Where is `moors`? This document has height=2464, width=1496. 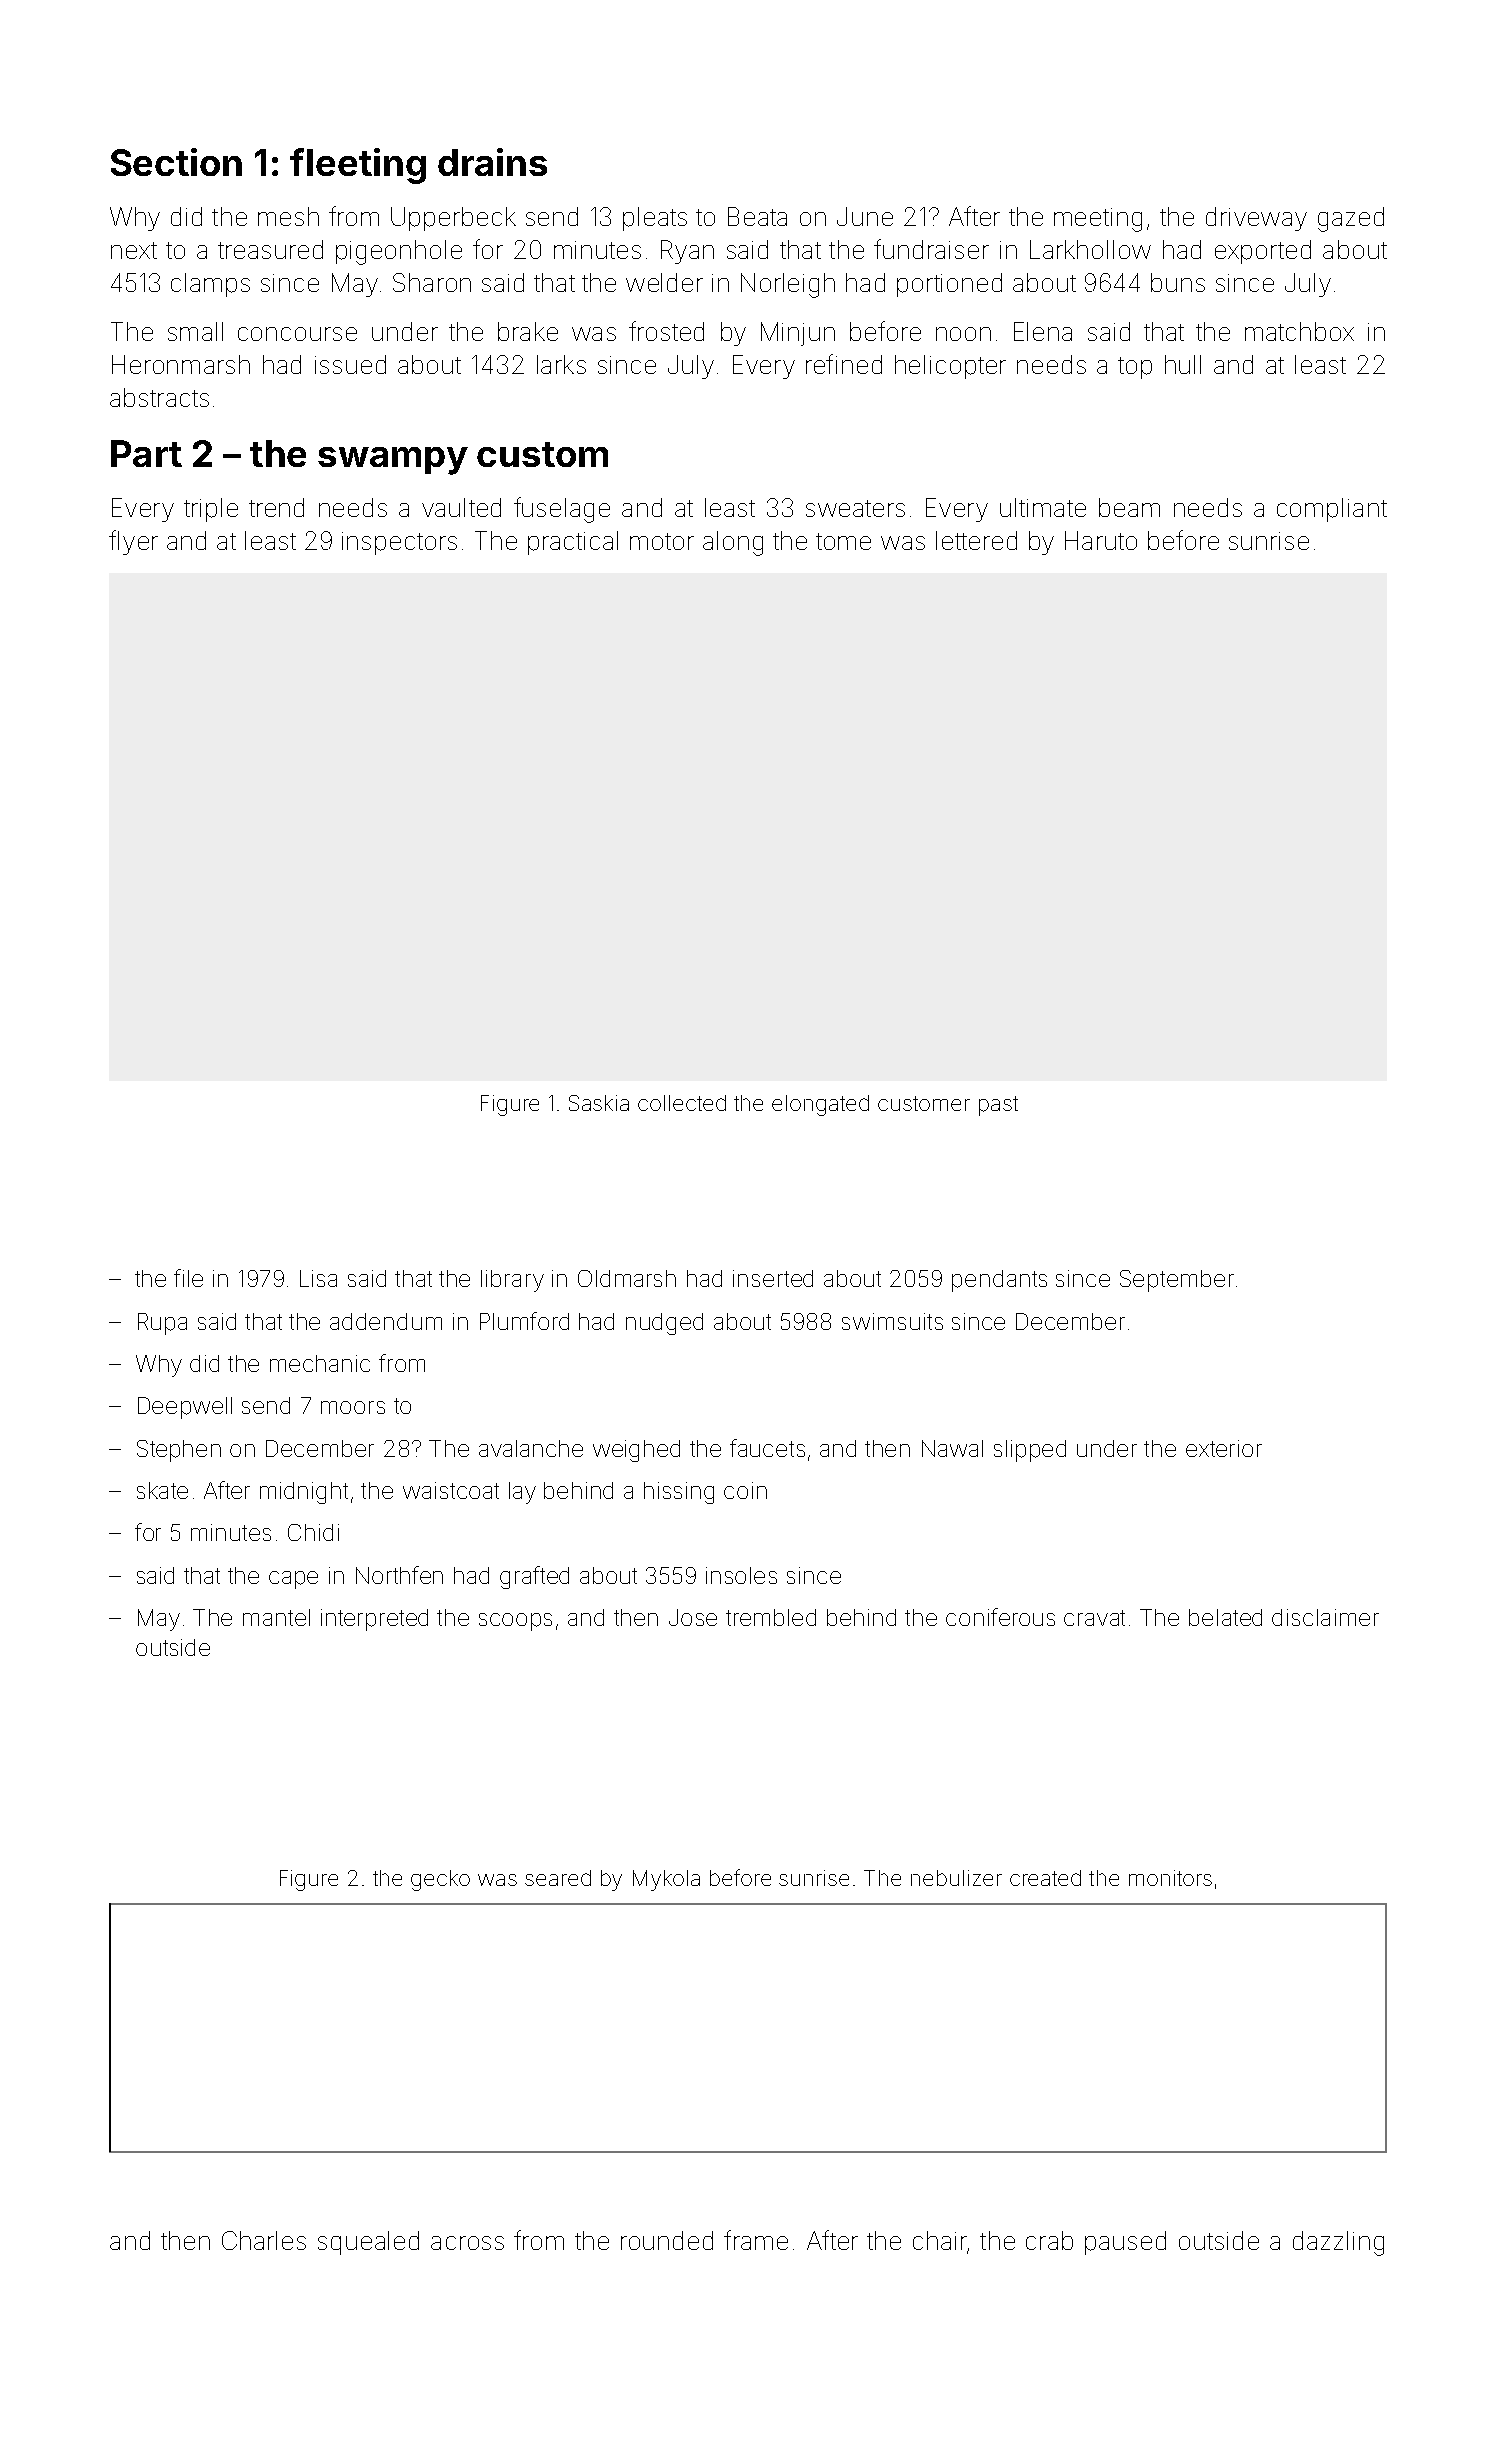
moors is located at coordinates (353, 1407).
